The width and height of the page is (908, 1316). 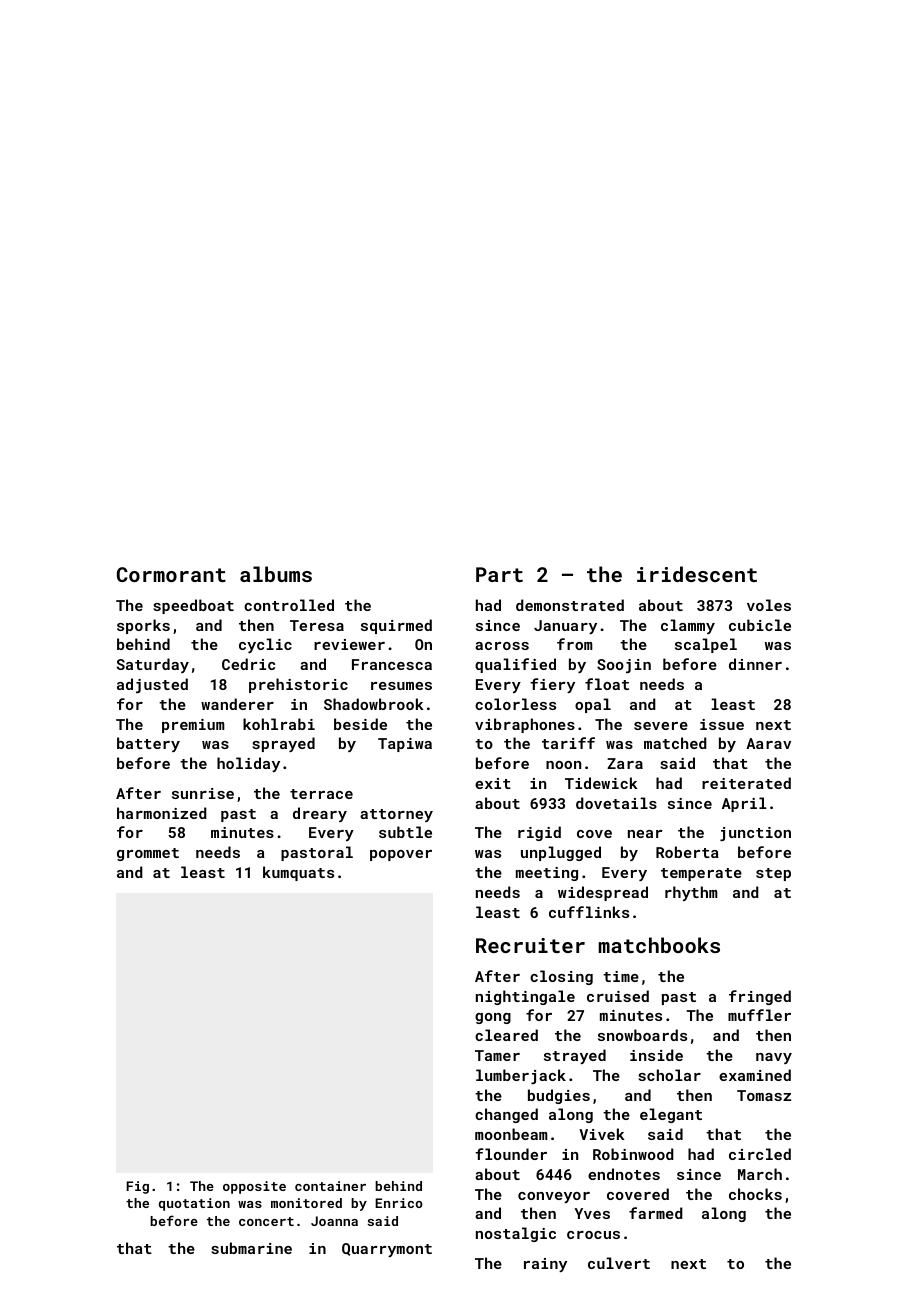 What do you see at coordinates (755, 834) in the page?
I see `junction` at bounding box center [755, 834].
